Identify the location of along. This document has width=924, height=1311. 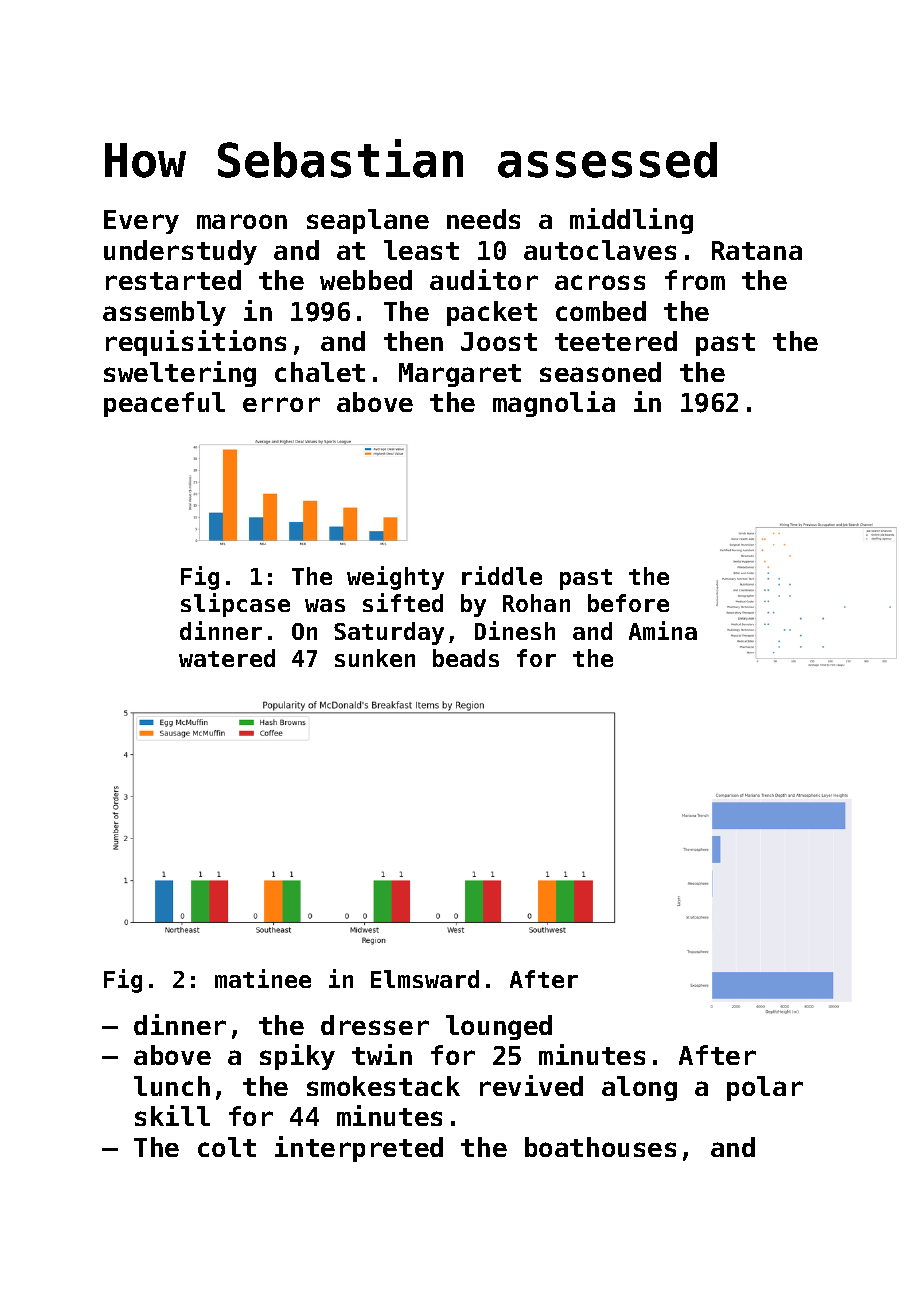
(639, 1088).
